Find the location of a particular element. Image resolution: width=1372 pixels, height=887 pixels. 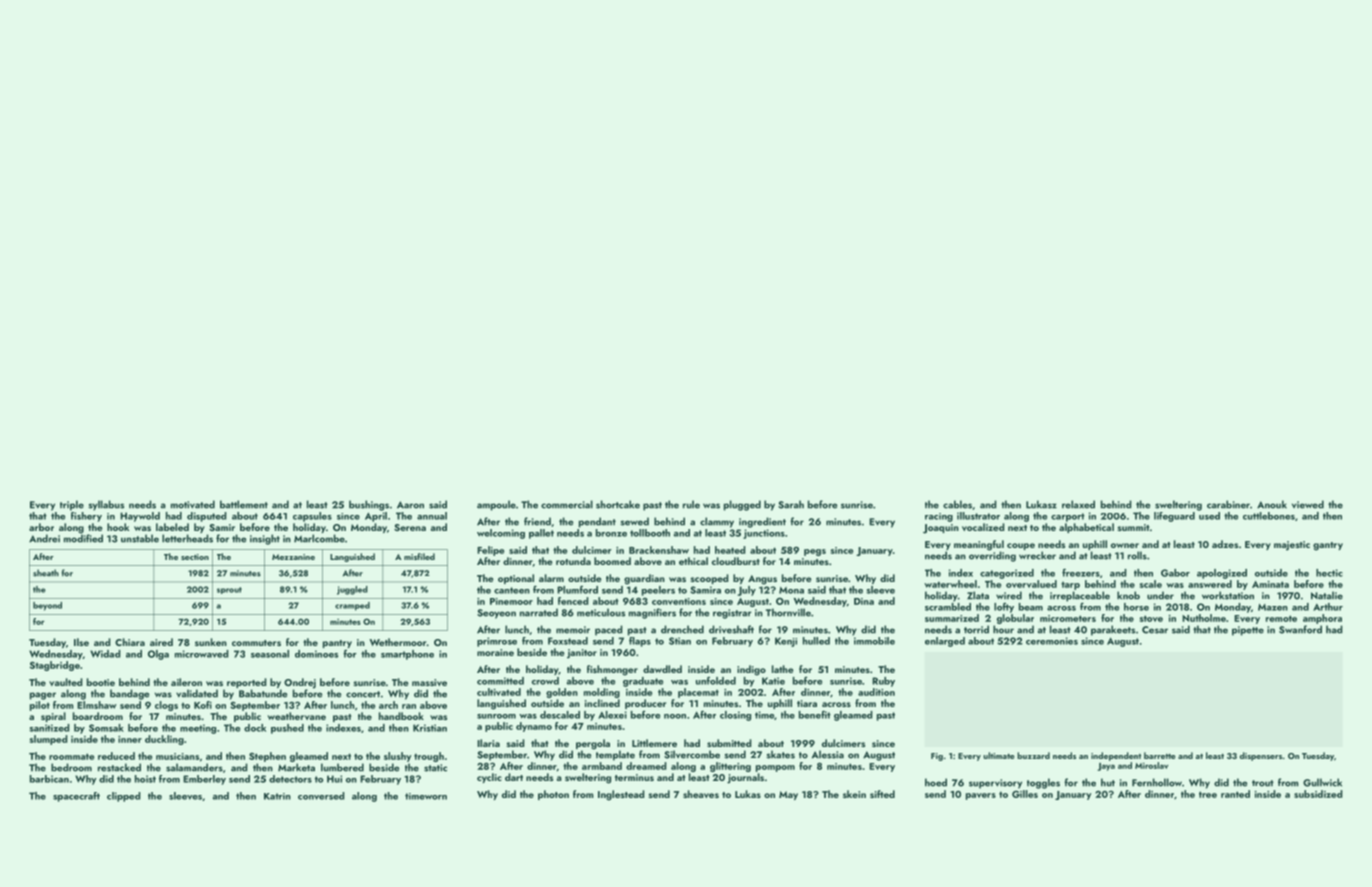

friend is located at coordinates (537, 521).
